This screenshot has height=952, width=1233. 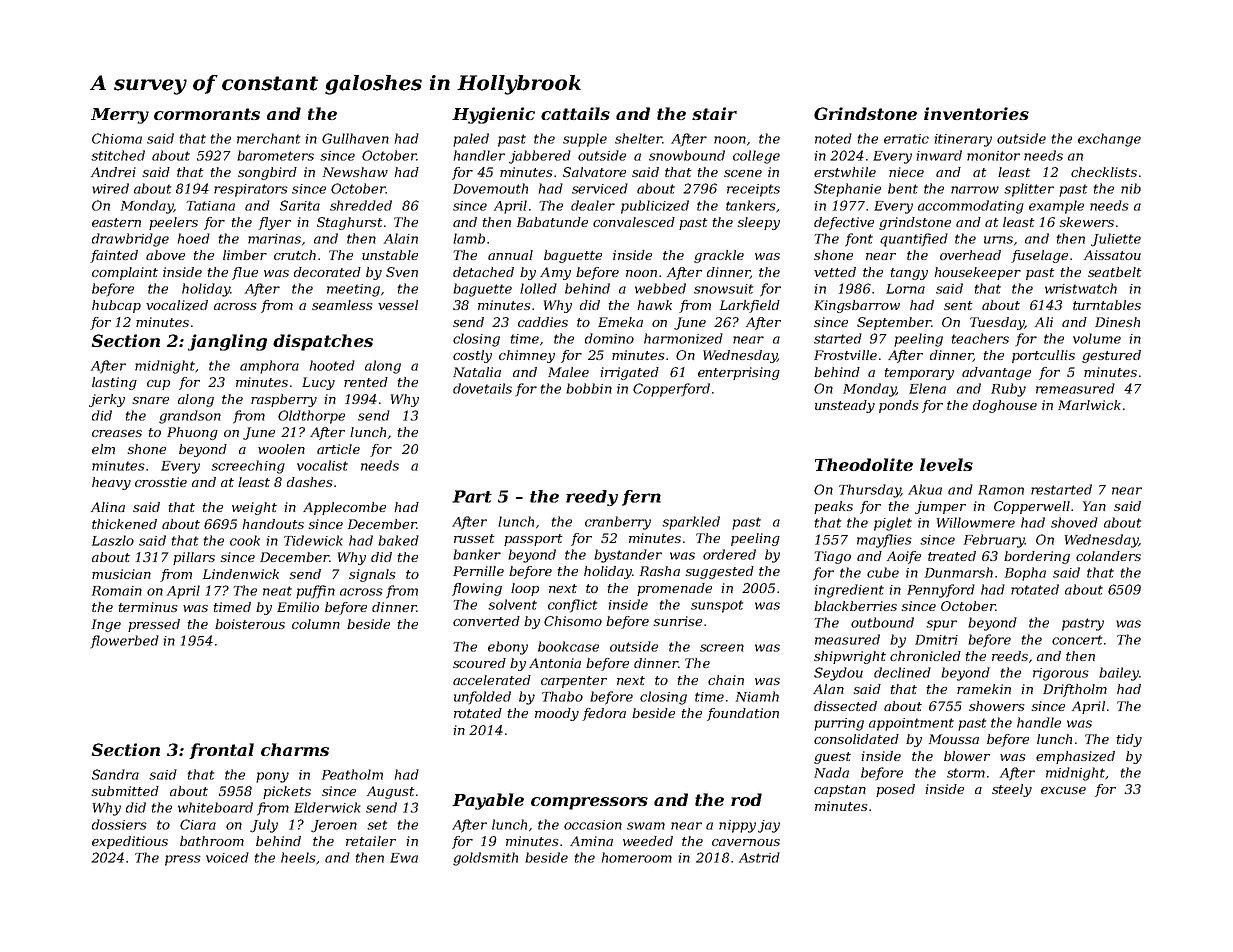 What do you see at coordinates (124, 642) in the screenshot?
I see `flowerbed` at bounding box center [124, 642].
